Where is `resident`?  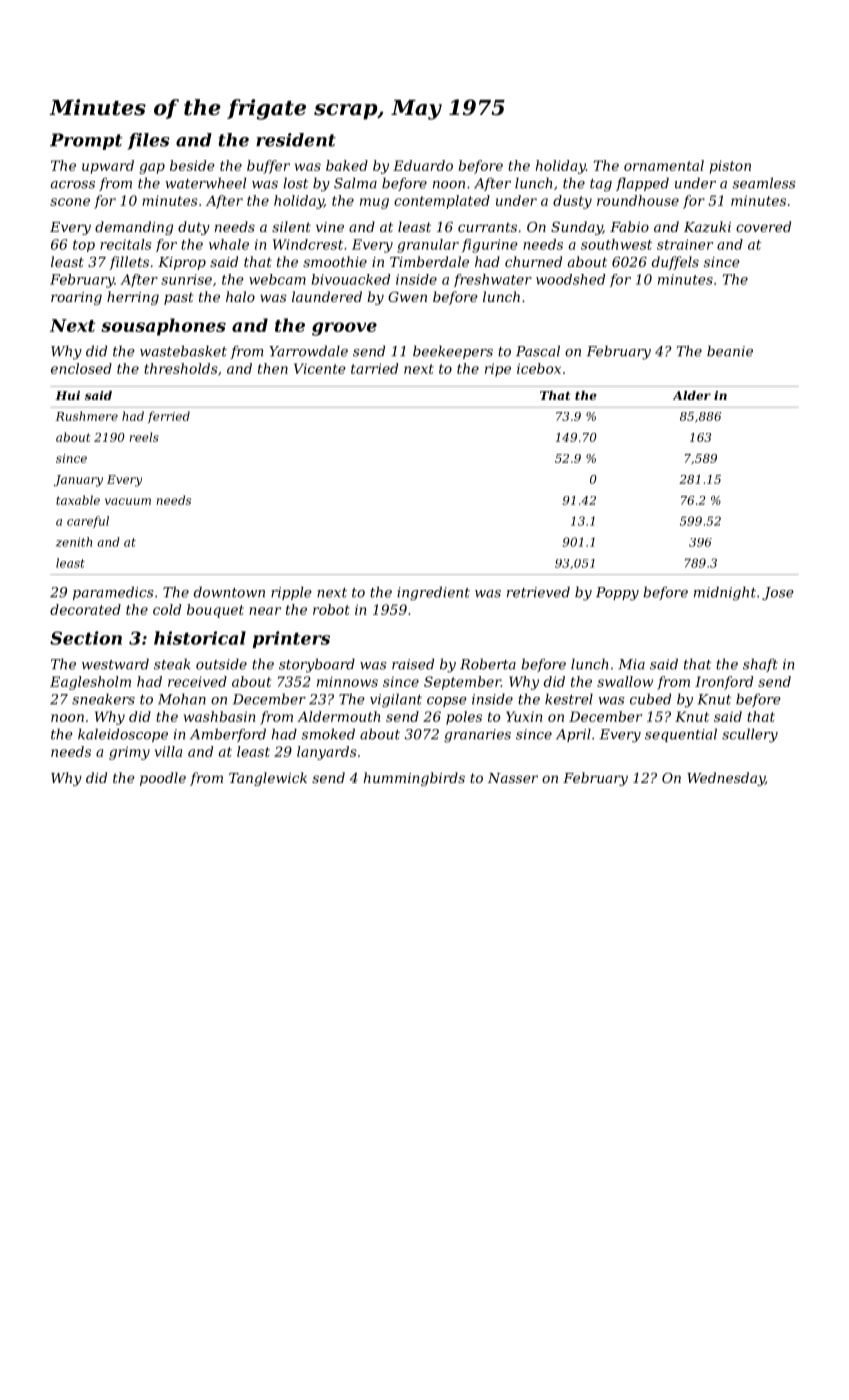 resident is located at coordinates (296, 140).
